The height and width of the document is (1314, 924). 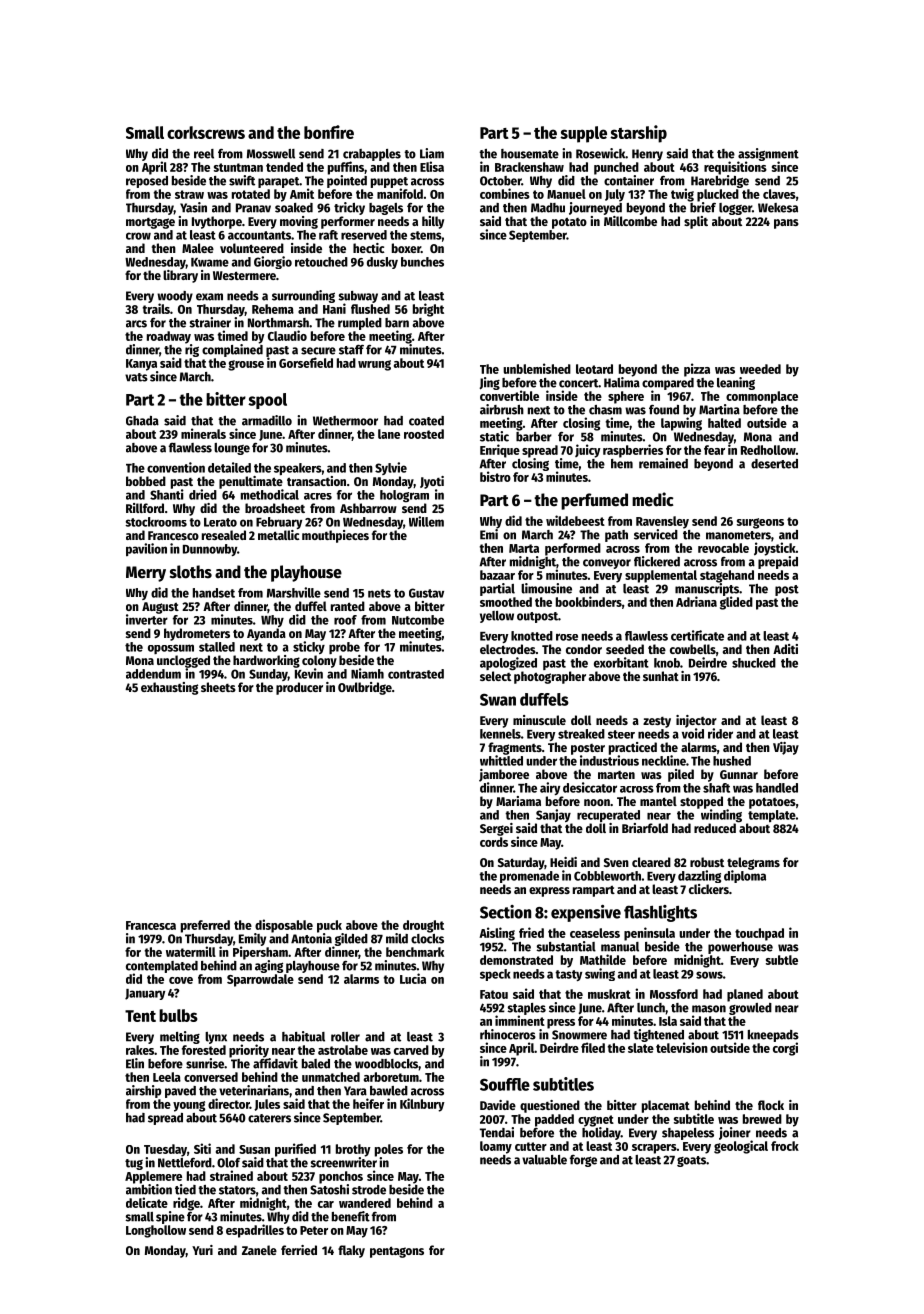 I want to click on twig, so click(x=682, y=195).
